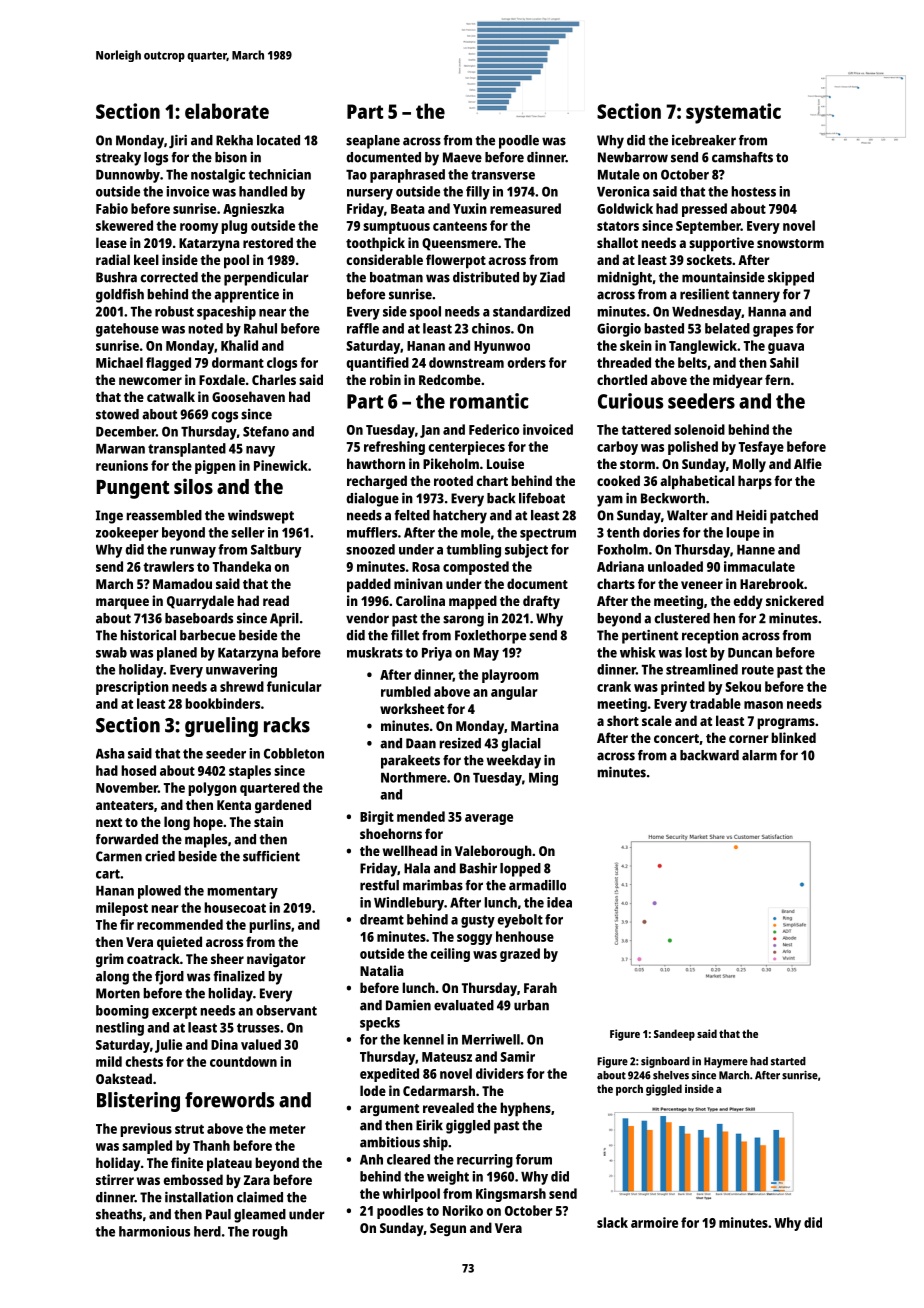 This screenshot has height=1308, width=924. I want to click on shelves, so click(671, 1075).
